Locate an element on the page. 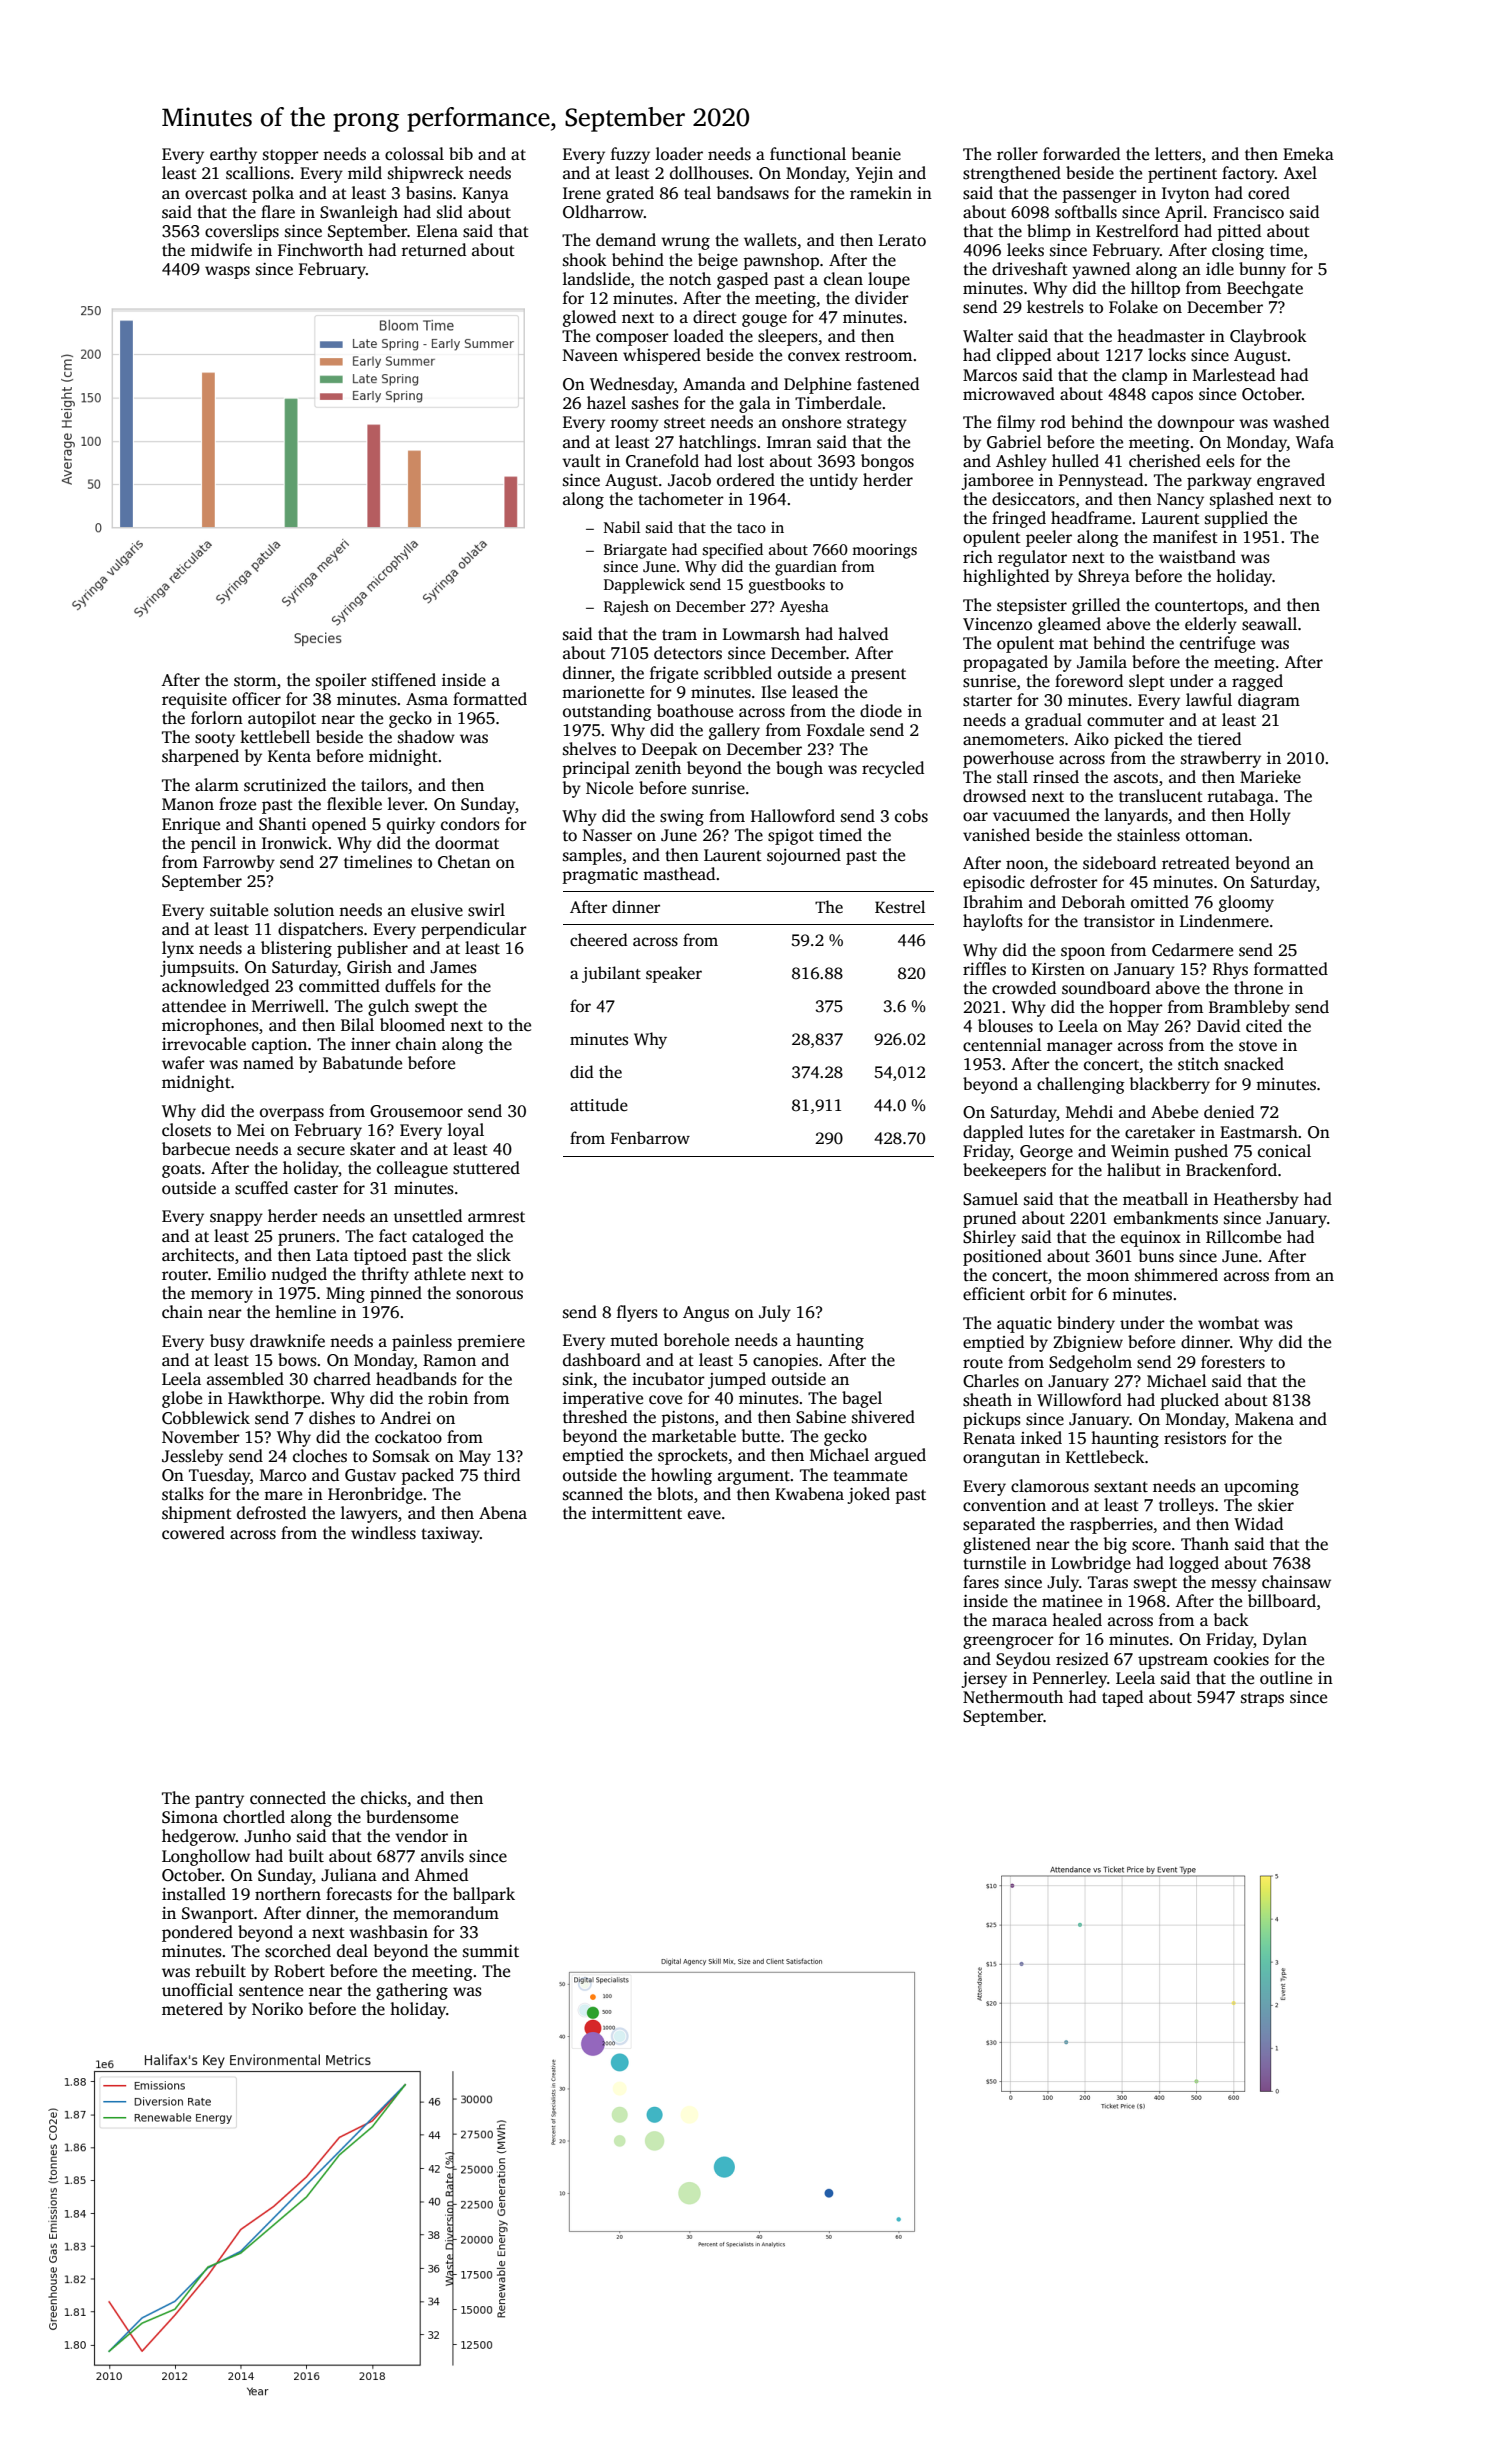 This image has width=1496, height=2464. gathering is located at coordinates (412, 1991).
